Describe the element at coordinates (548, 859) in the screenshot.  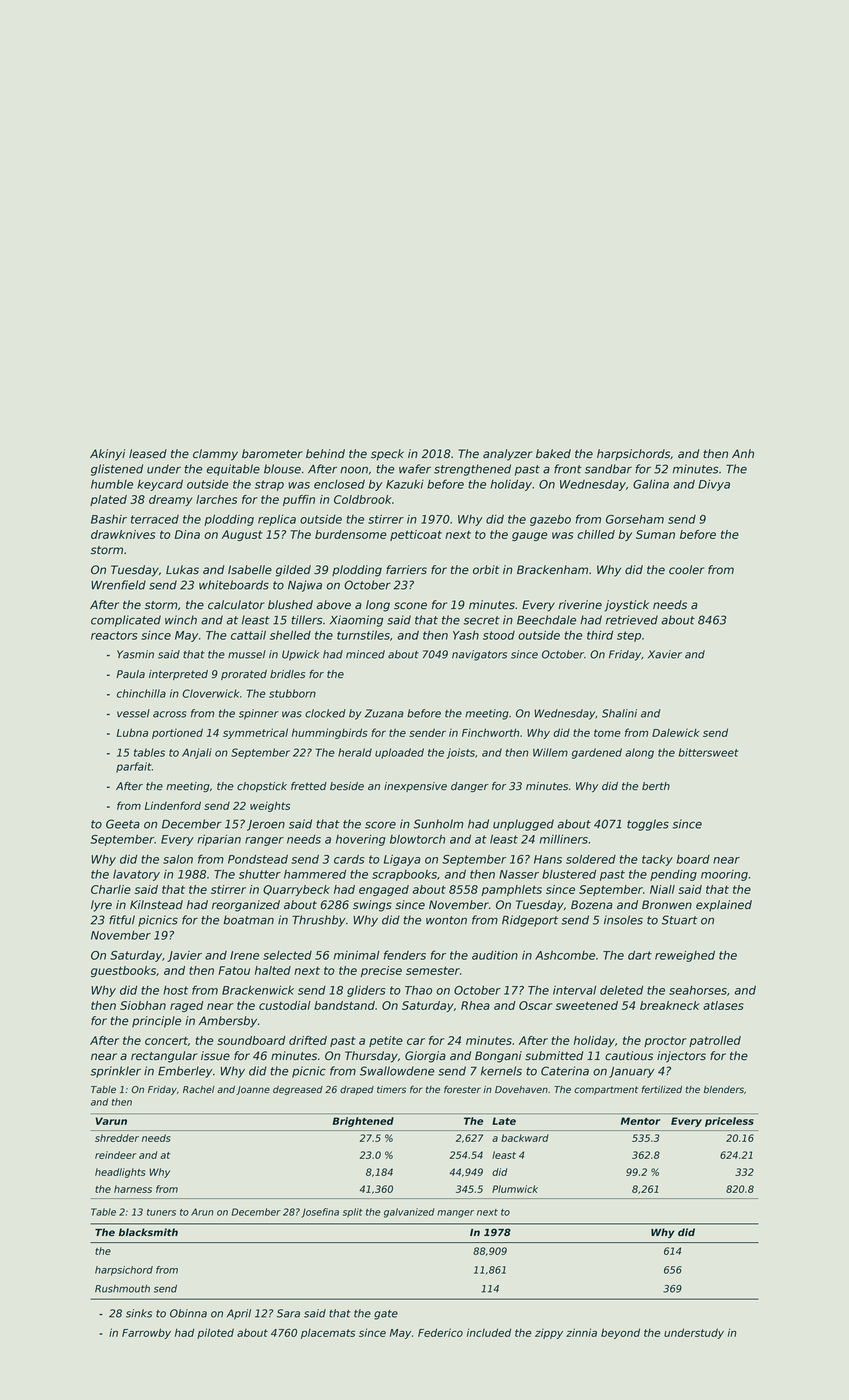
I see `Hans` at that location.
